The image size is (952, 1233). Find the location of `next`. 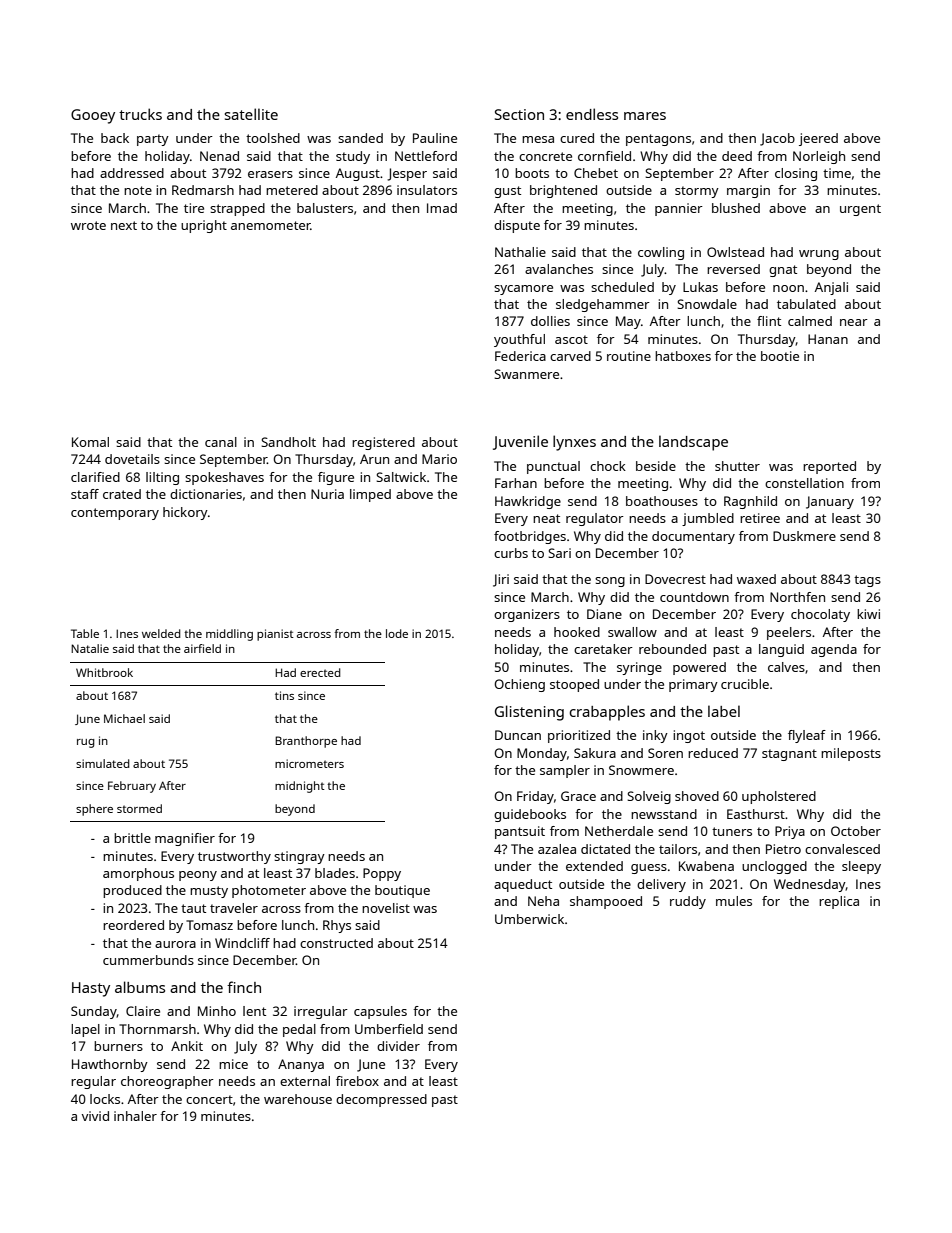

next is located at coordinates (124, 225).
